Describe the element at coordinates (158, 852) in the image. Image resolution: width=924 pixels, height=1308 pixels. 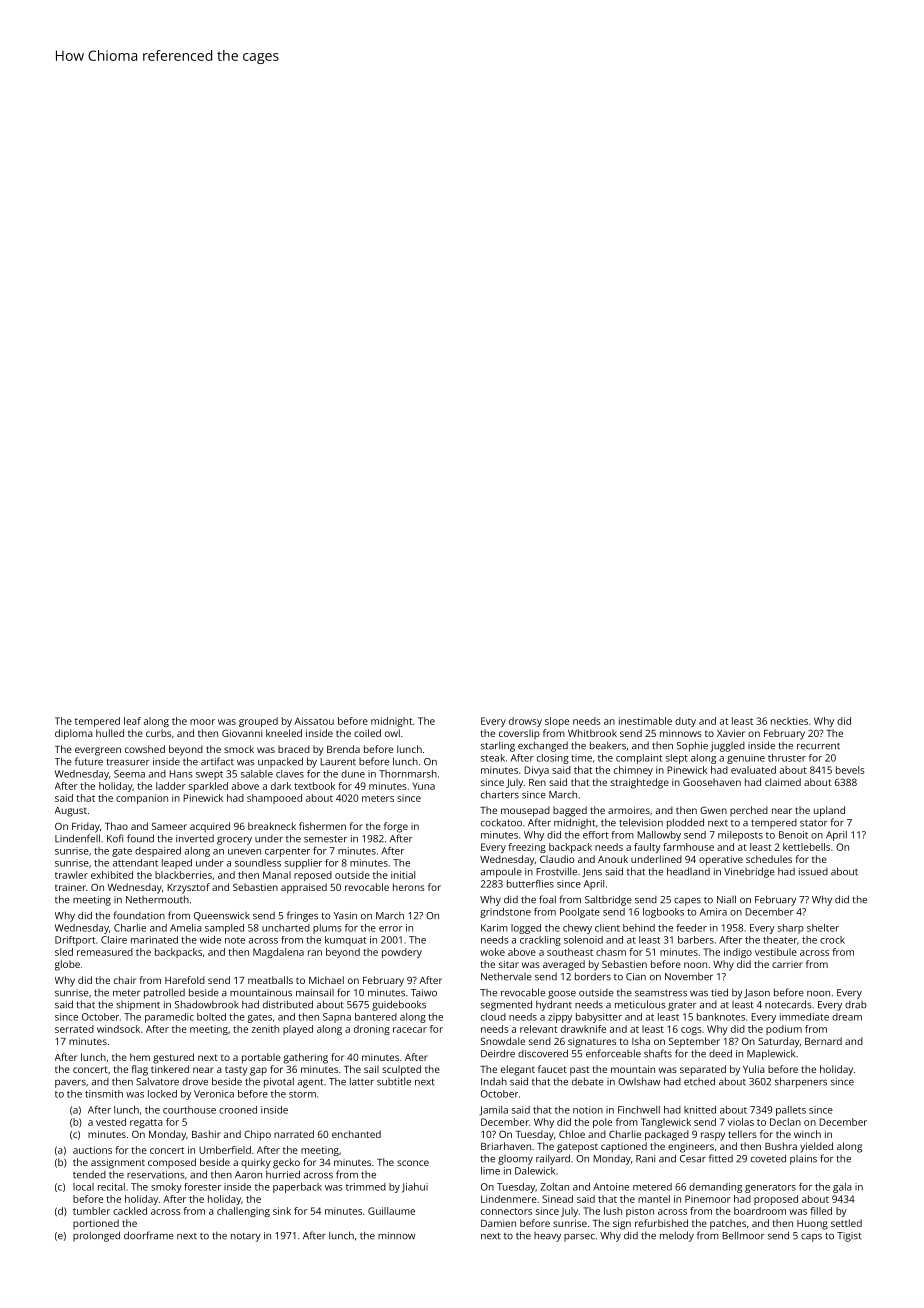
I see `despaired` at that location.
